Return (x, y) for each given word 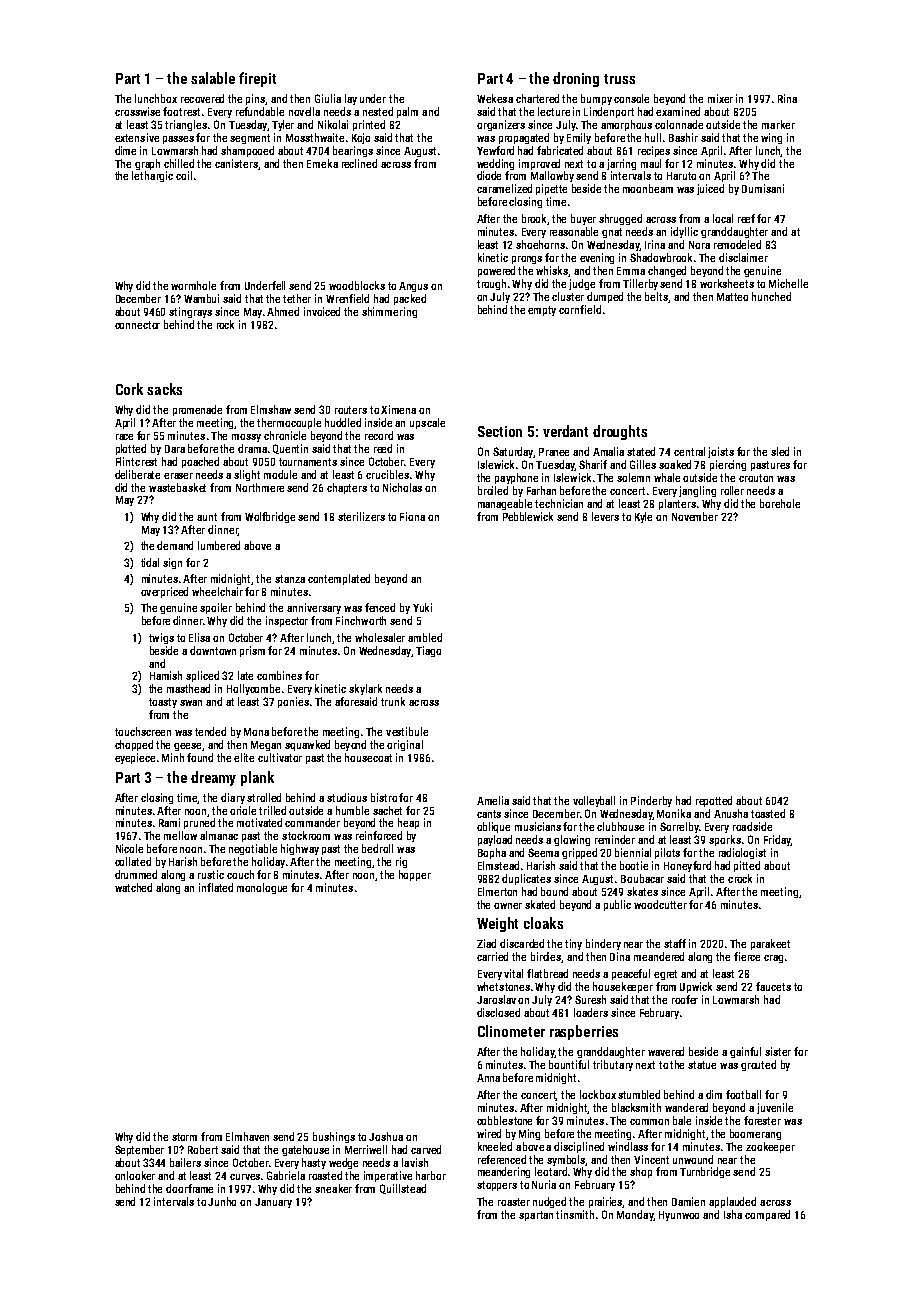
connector (137, 325)
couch (240, 874)
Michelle (788, 283)
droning (576, 79)
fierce (747, 956)
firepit (257, 79)
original (405, 745)
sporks (725, 840)
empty (542, 311)
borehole (780, 503)
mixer (720, 98)
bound (554, 891)
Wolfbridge (270, 517)
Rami (169, 822)
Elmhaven (247, 1136)
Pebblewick (528, 516)
